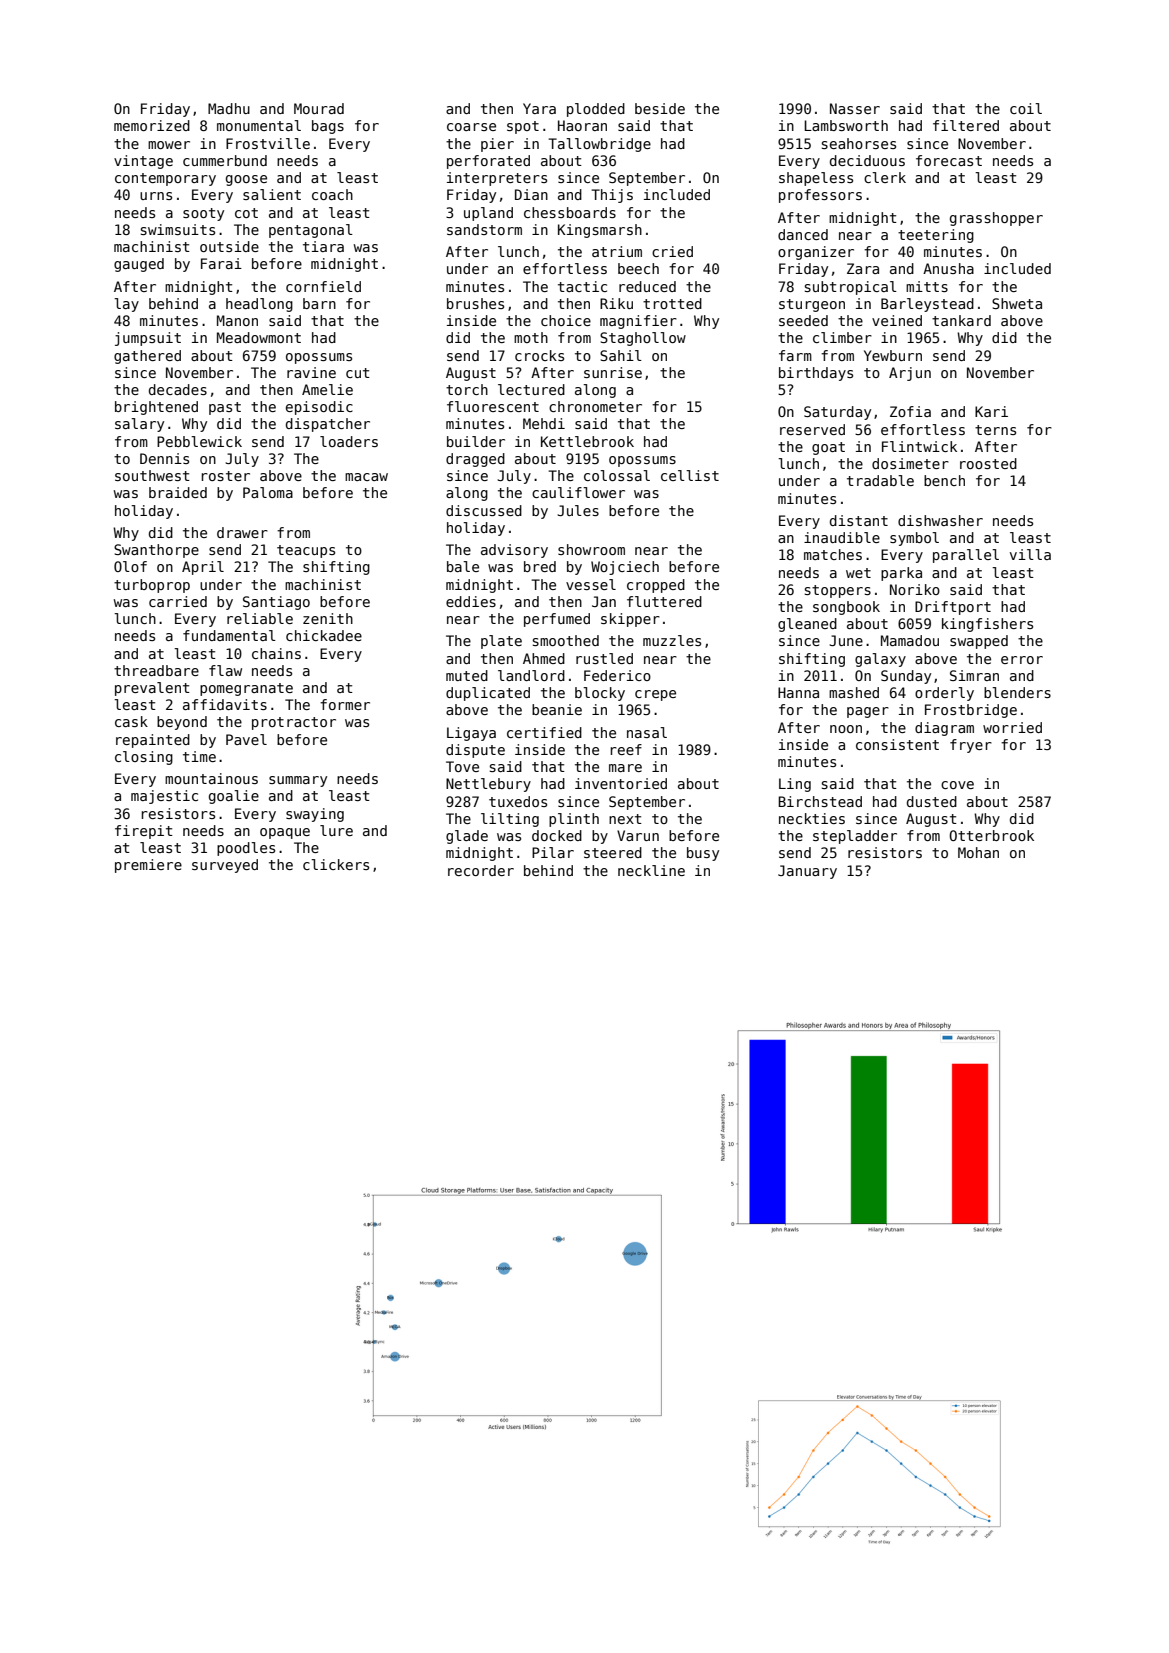  What do you see at coordinates (225, 866) in the screenshot?
I see `surveyed` at bounding box center [225, 866].
